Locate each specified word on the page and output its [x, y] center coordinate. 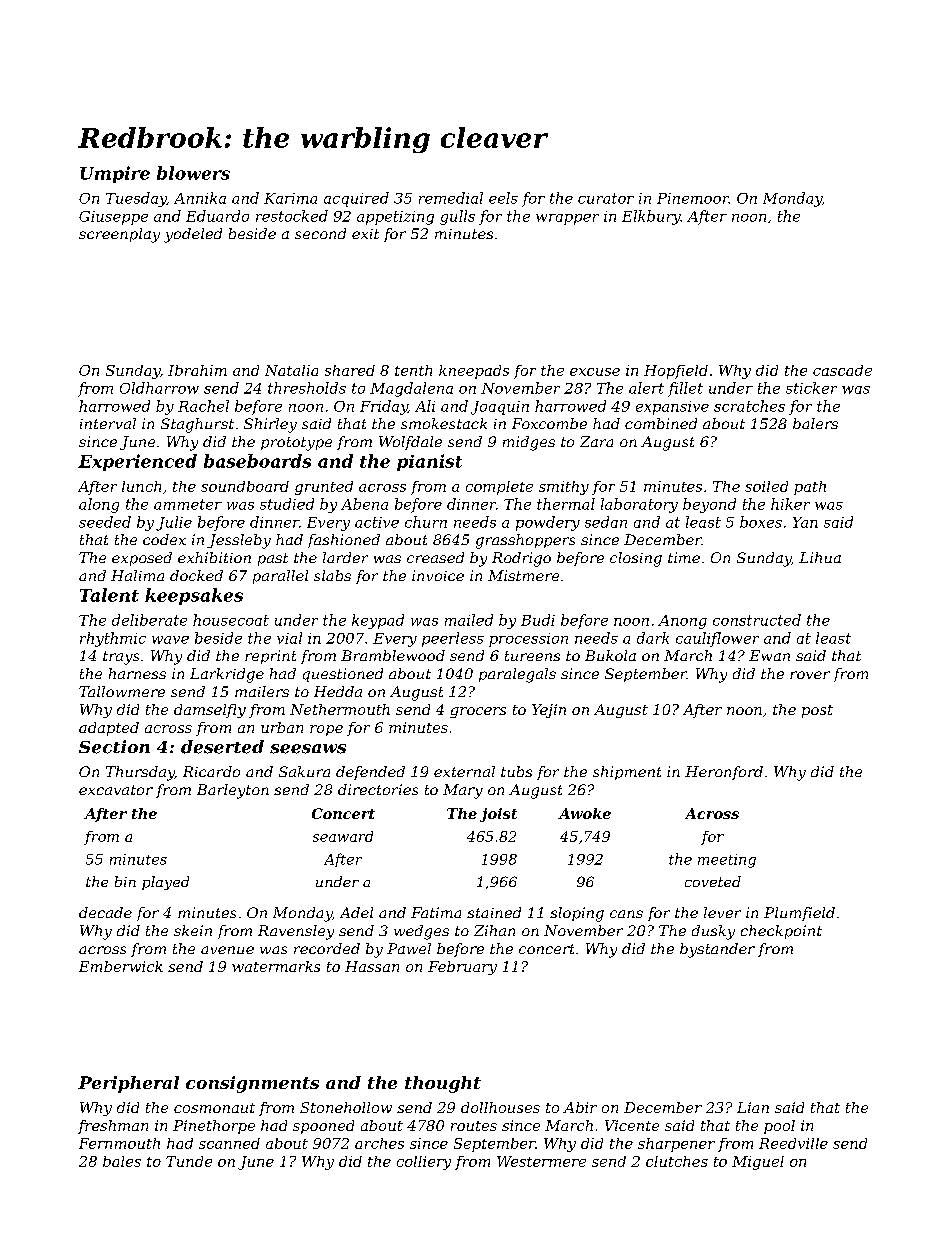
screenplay [119, 235]
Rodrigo [521, 559]
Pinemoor [693, 198]
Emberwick [121, 966]
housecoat [231, 620]
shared [350, 370]
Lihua [820, 557]
